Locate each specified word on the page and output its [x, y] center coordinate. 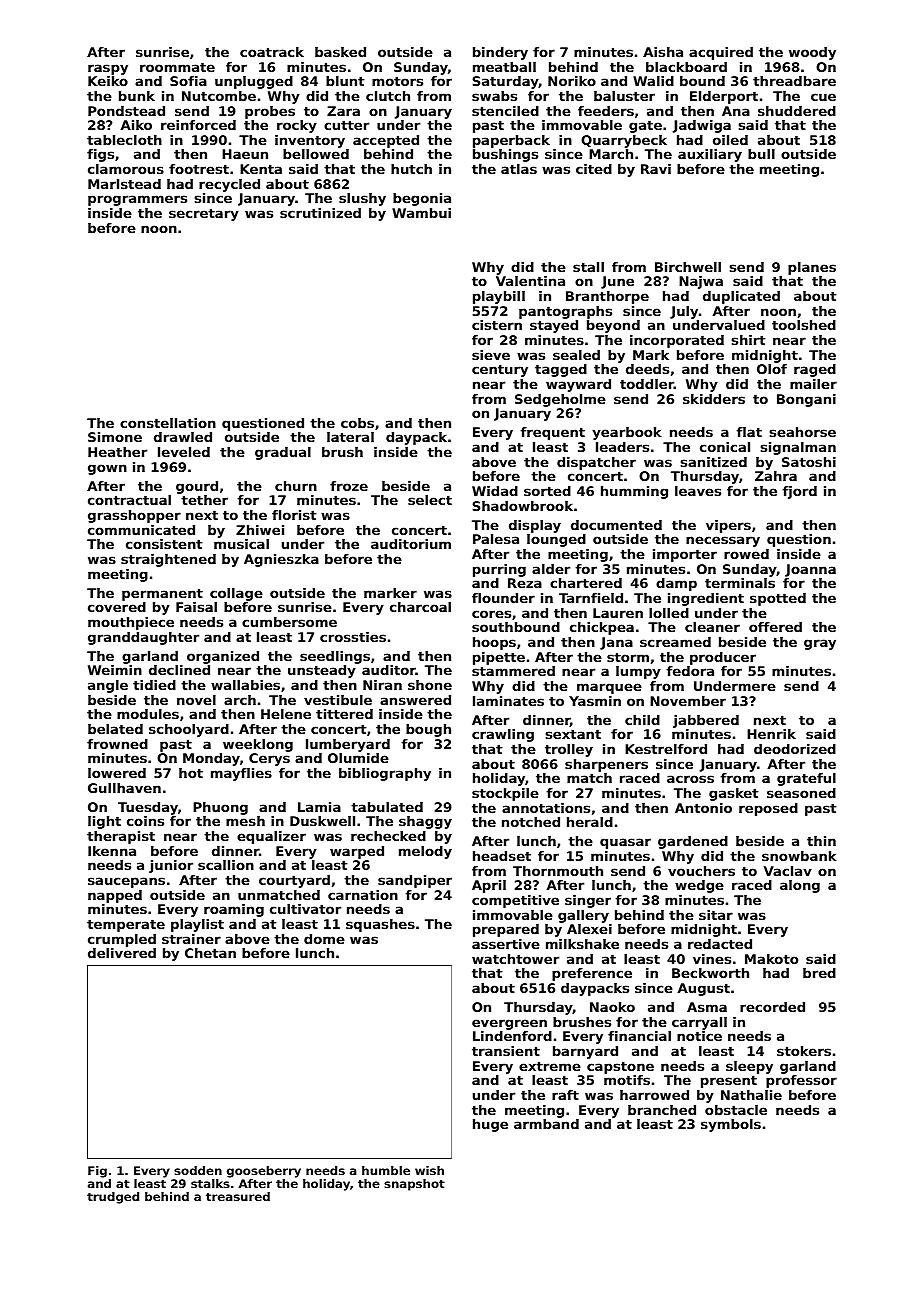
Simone [115, 437]
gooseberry [264, 1172]
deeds [647, 369]
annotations [546, 808]
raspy [108, 69]
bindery [500, 53]
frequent [552, 433]
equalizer [271, 837]
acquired [721, 53]
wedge [699, 886]
